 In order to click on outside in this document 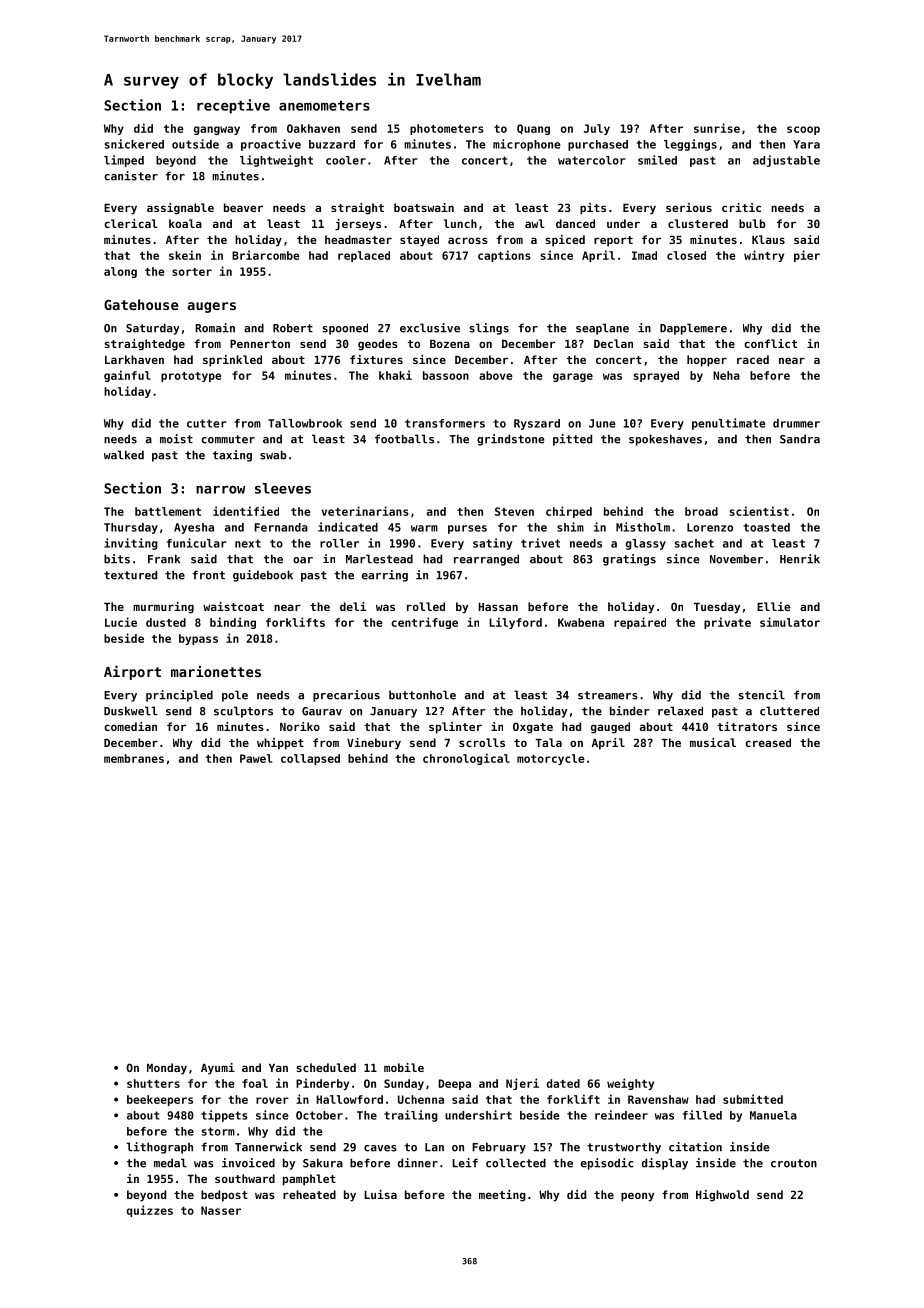, I will do `click(195, 144)`.
